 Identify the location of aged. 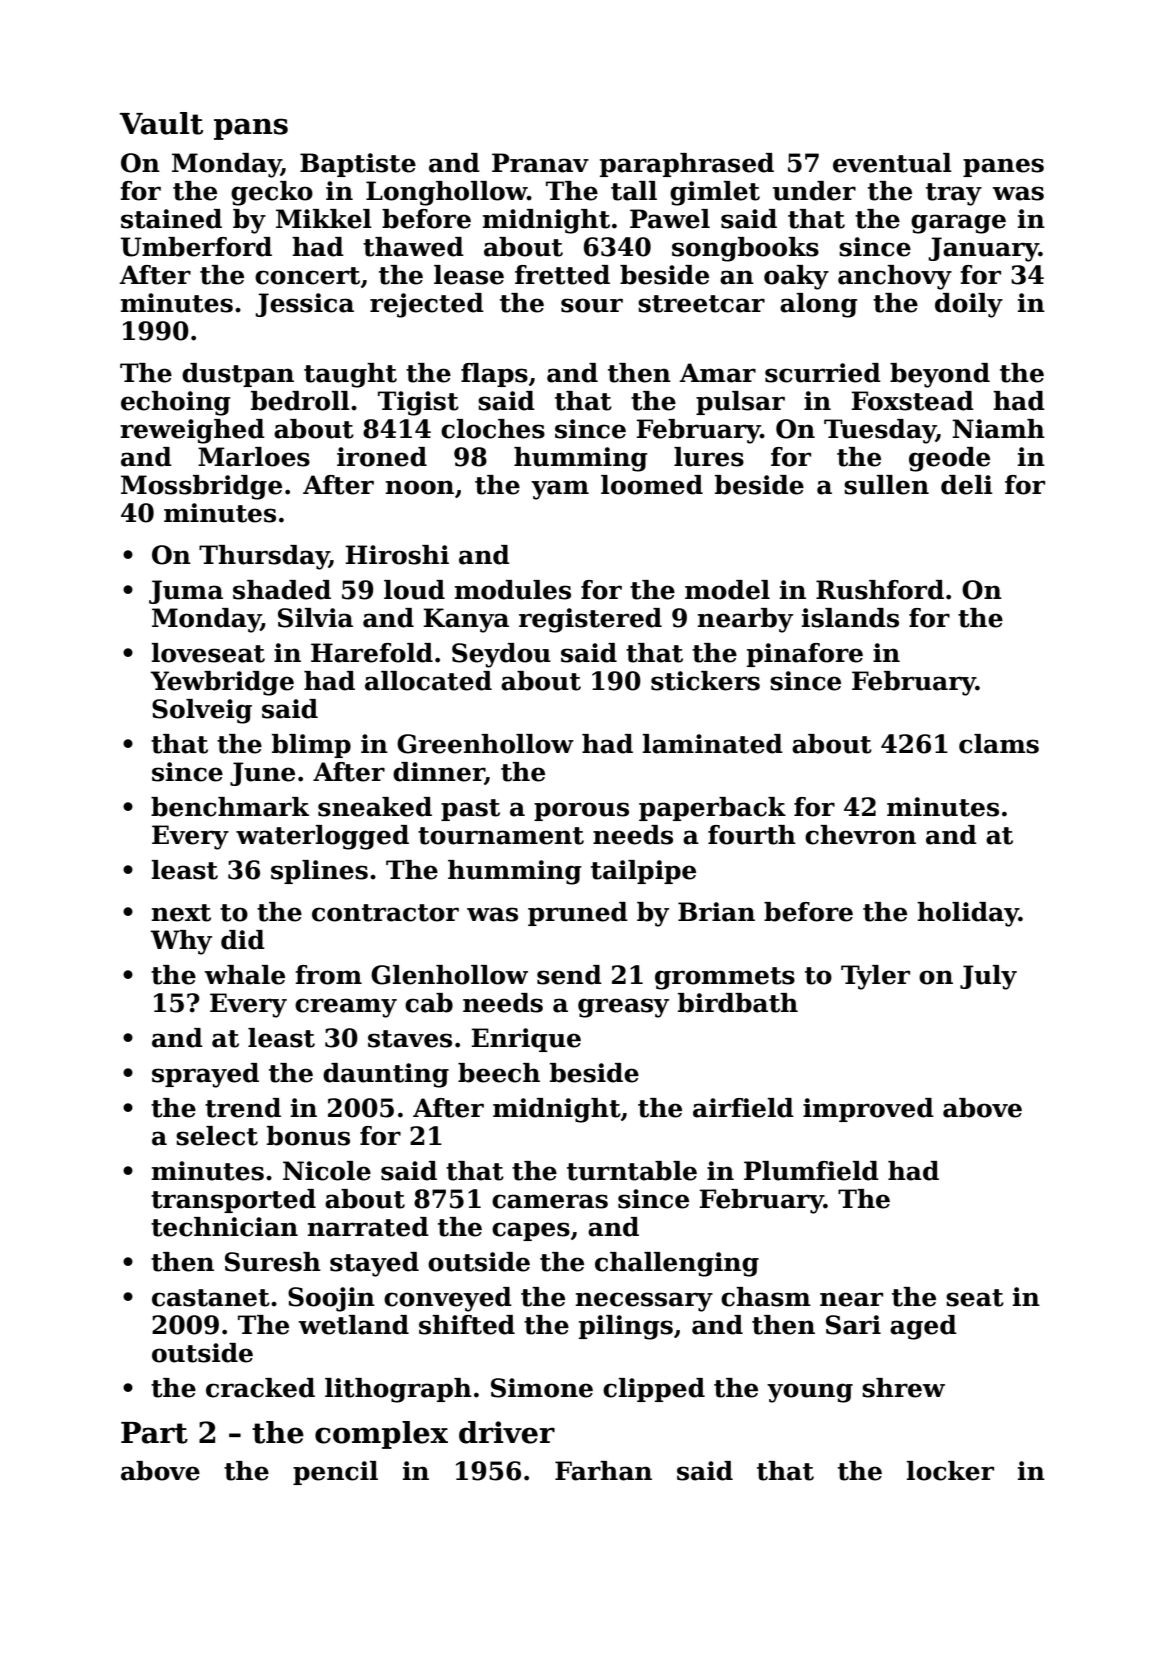
(923, 1327).
